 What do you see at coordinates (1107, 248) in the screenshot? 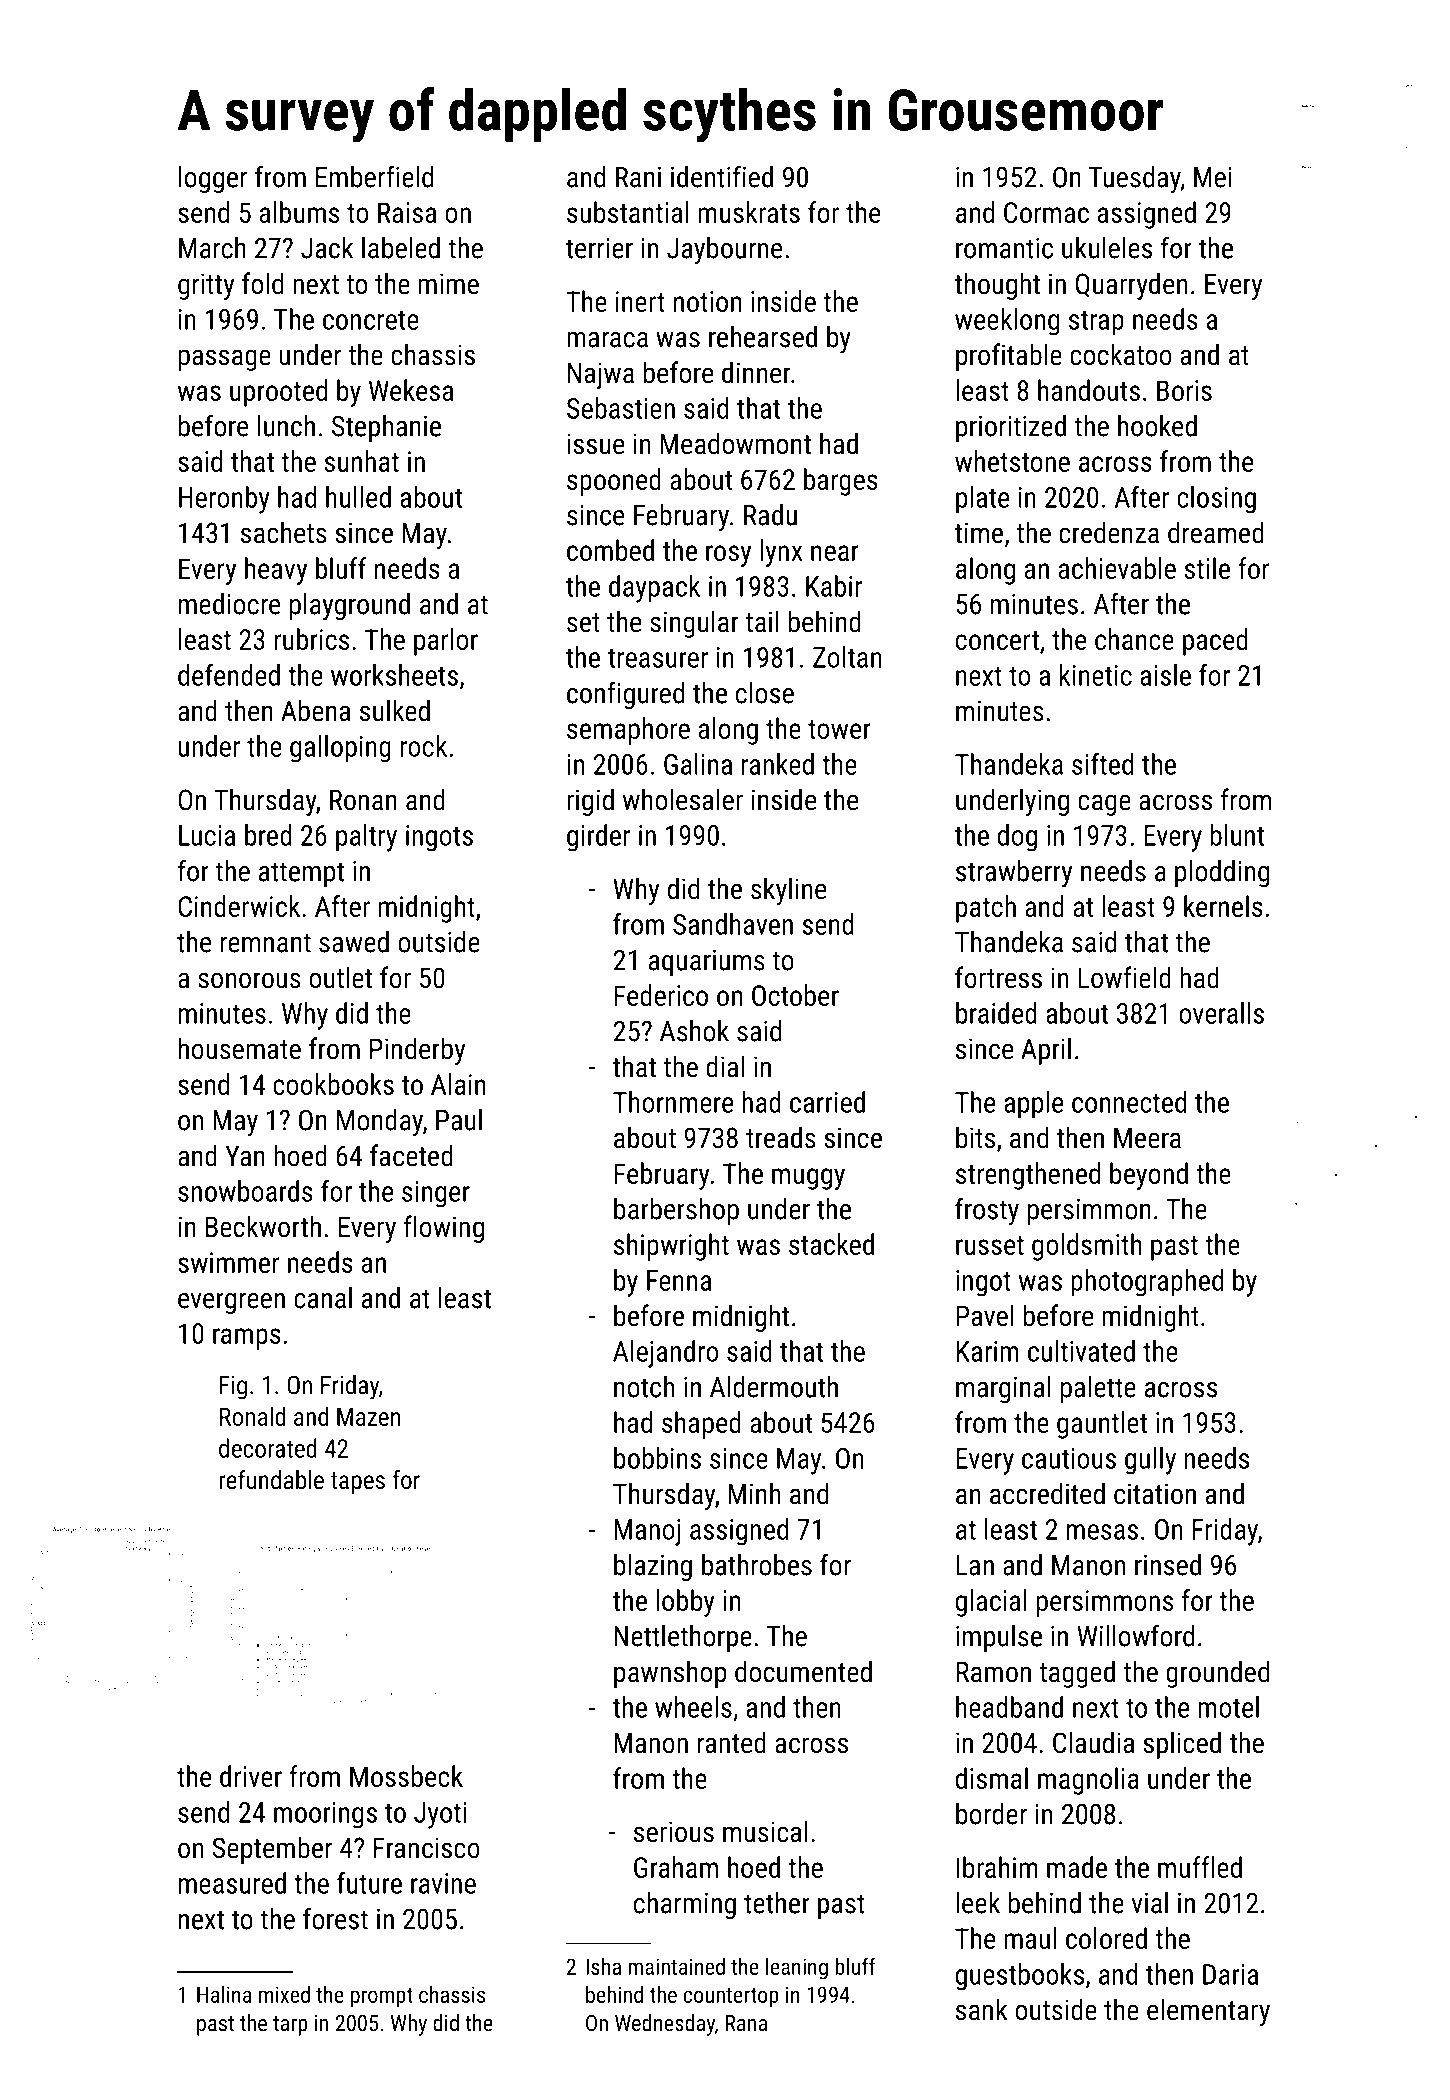
I see `ukuleles` at bounding box center [1107, 248].
